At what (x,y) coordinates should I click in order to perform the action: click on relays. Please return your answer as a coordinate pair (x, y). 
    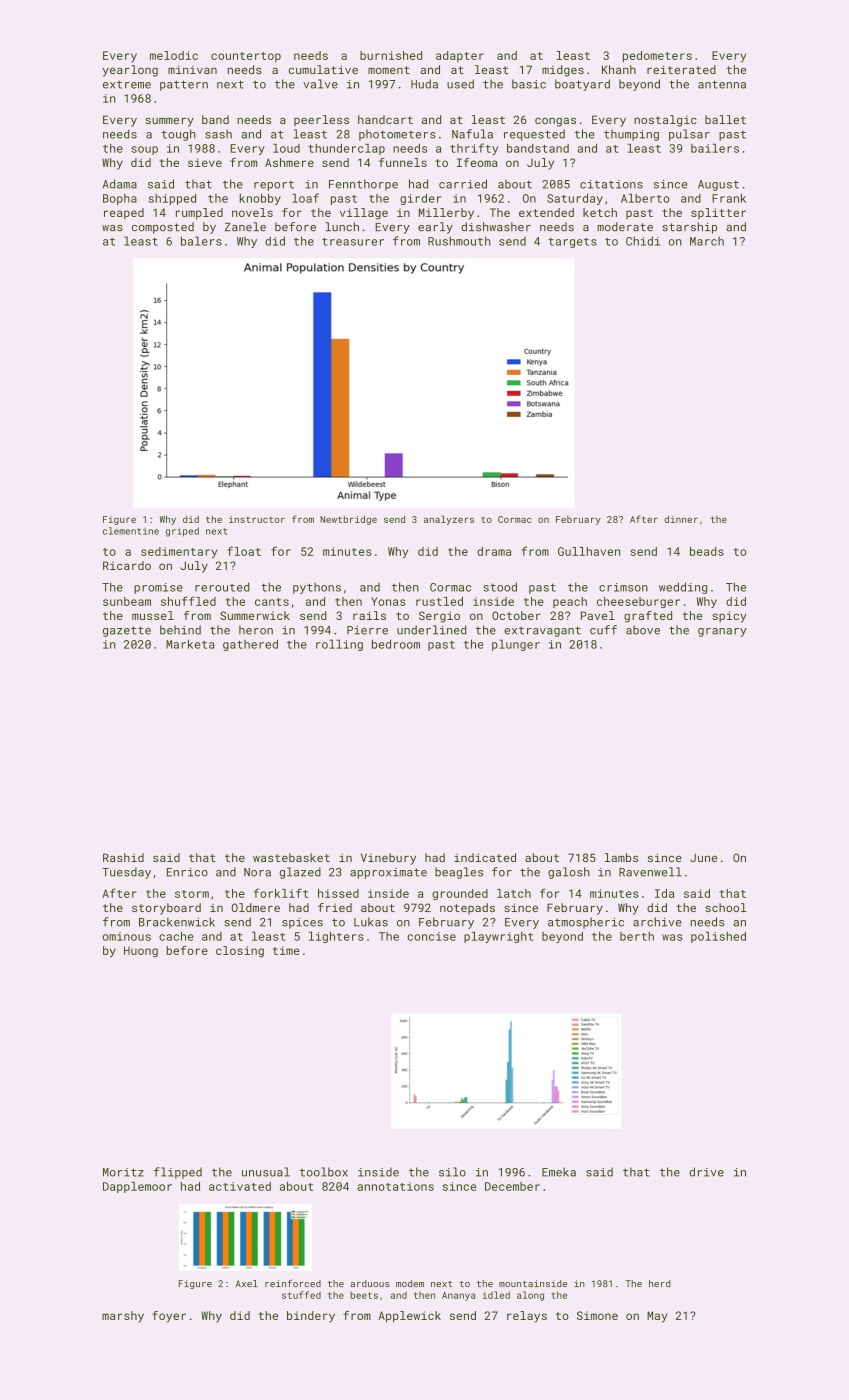
    Looking at the image, I should click on (527, 1317).
